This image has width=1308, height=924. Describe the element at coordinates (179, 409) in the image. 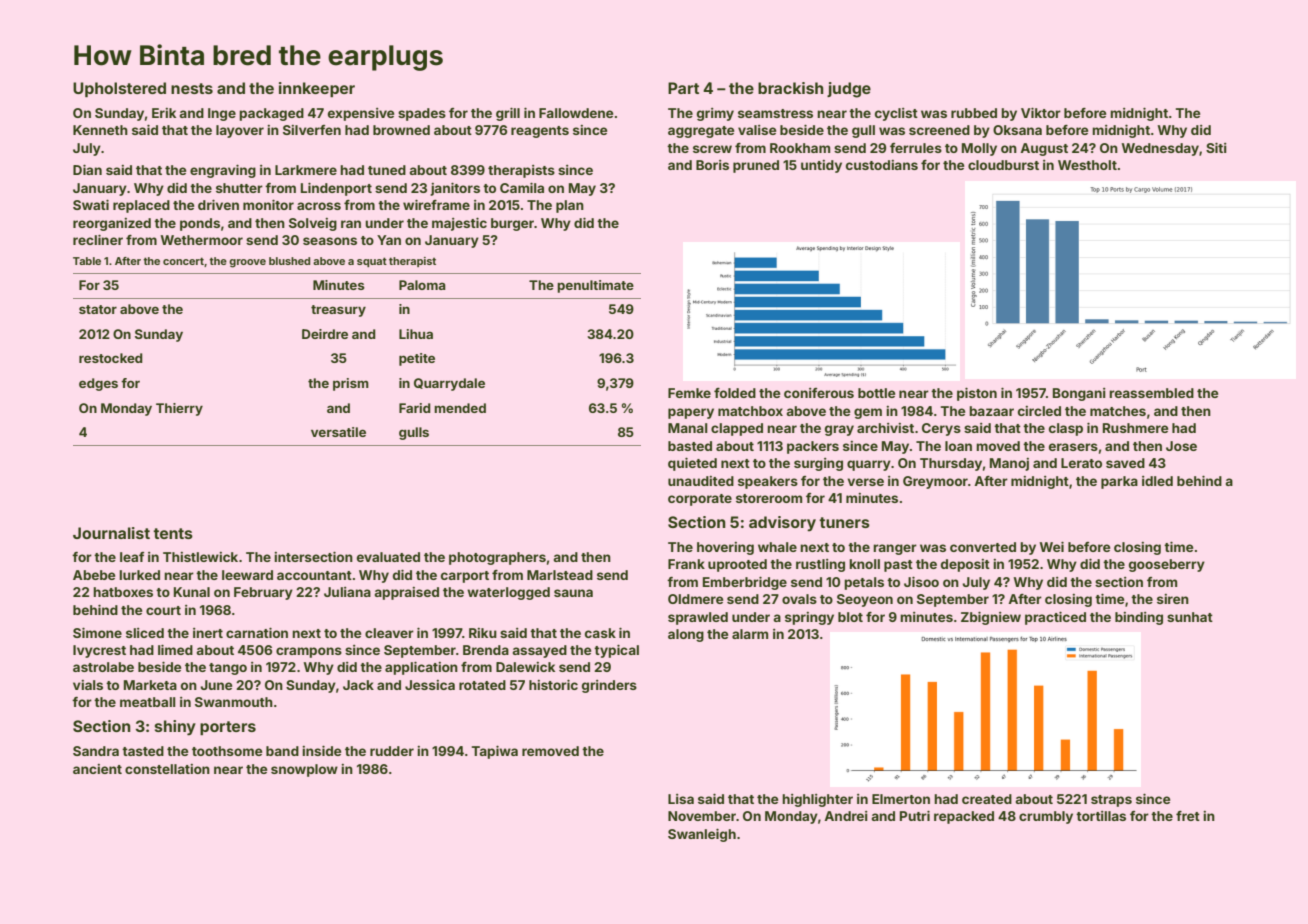

I see `Thierry` at that location.
